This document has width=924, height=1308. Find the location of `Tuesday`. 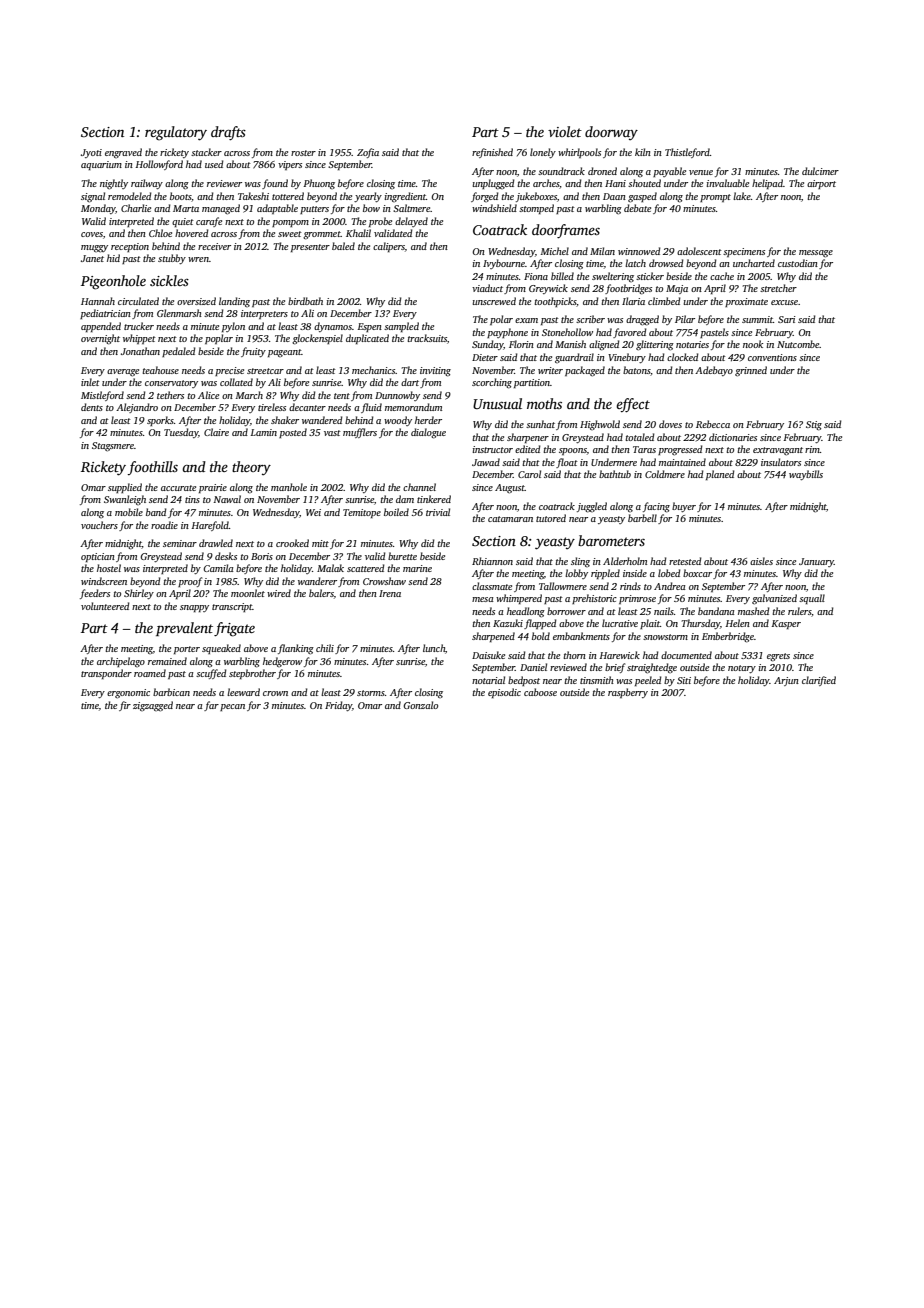

Tuesday is located at coordinates (181, 433).
